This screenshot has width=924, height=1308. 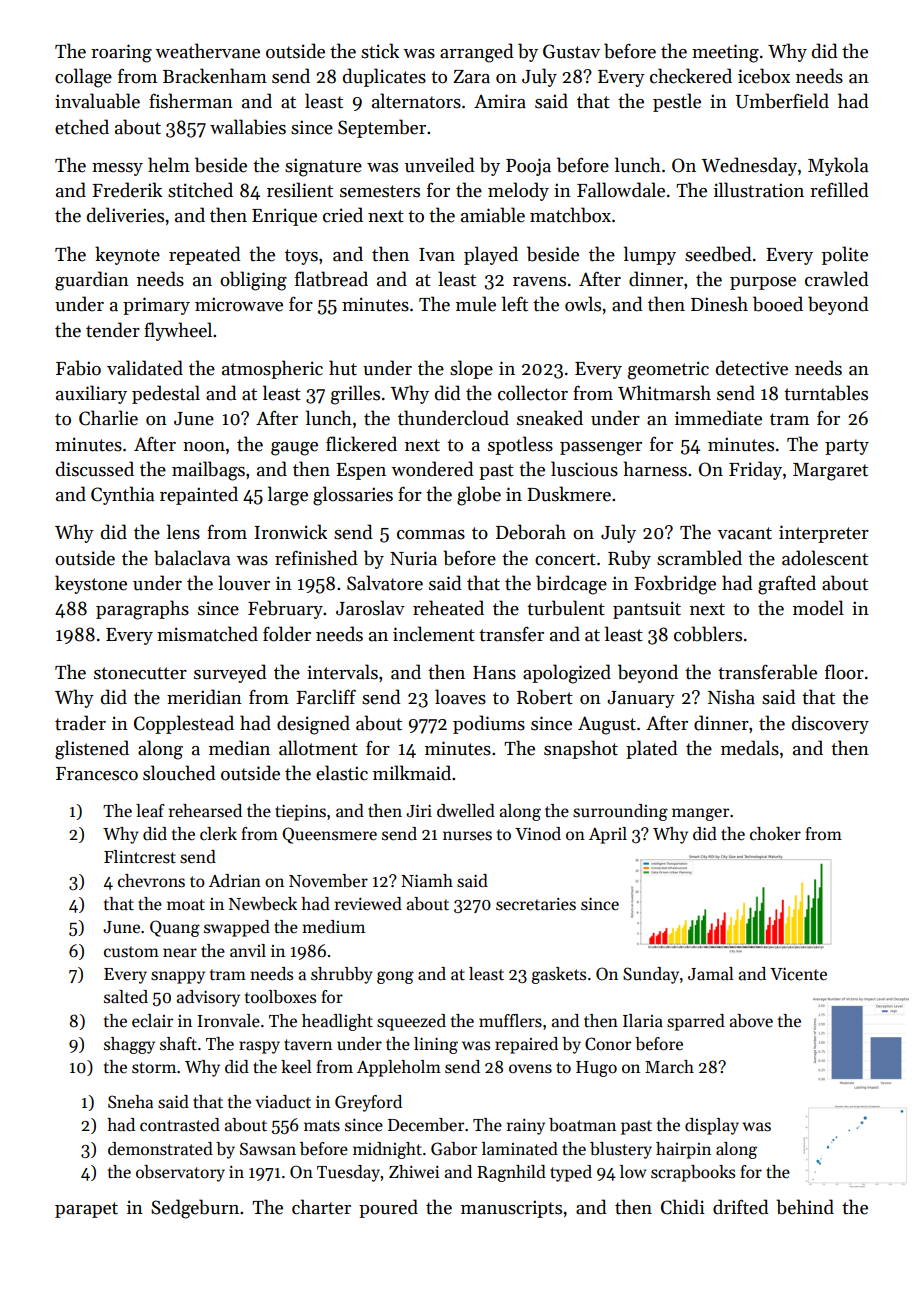 What do you see at coordinates (621, 190) in the screenshot?
I see `Fallowdale` at bounding box center [621, 190].
